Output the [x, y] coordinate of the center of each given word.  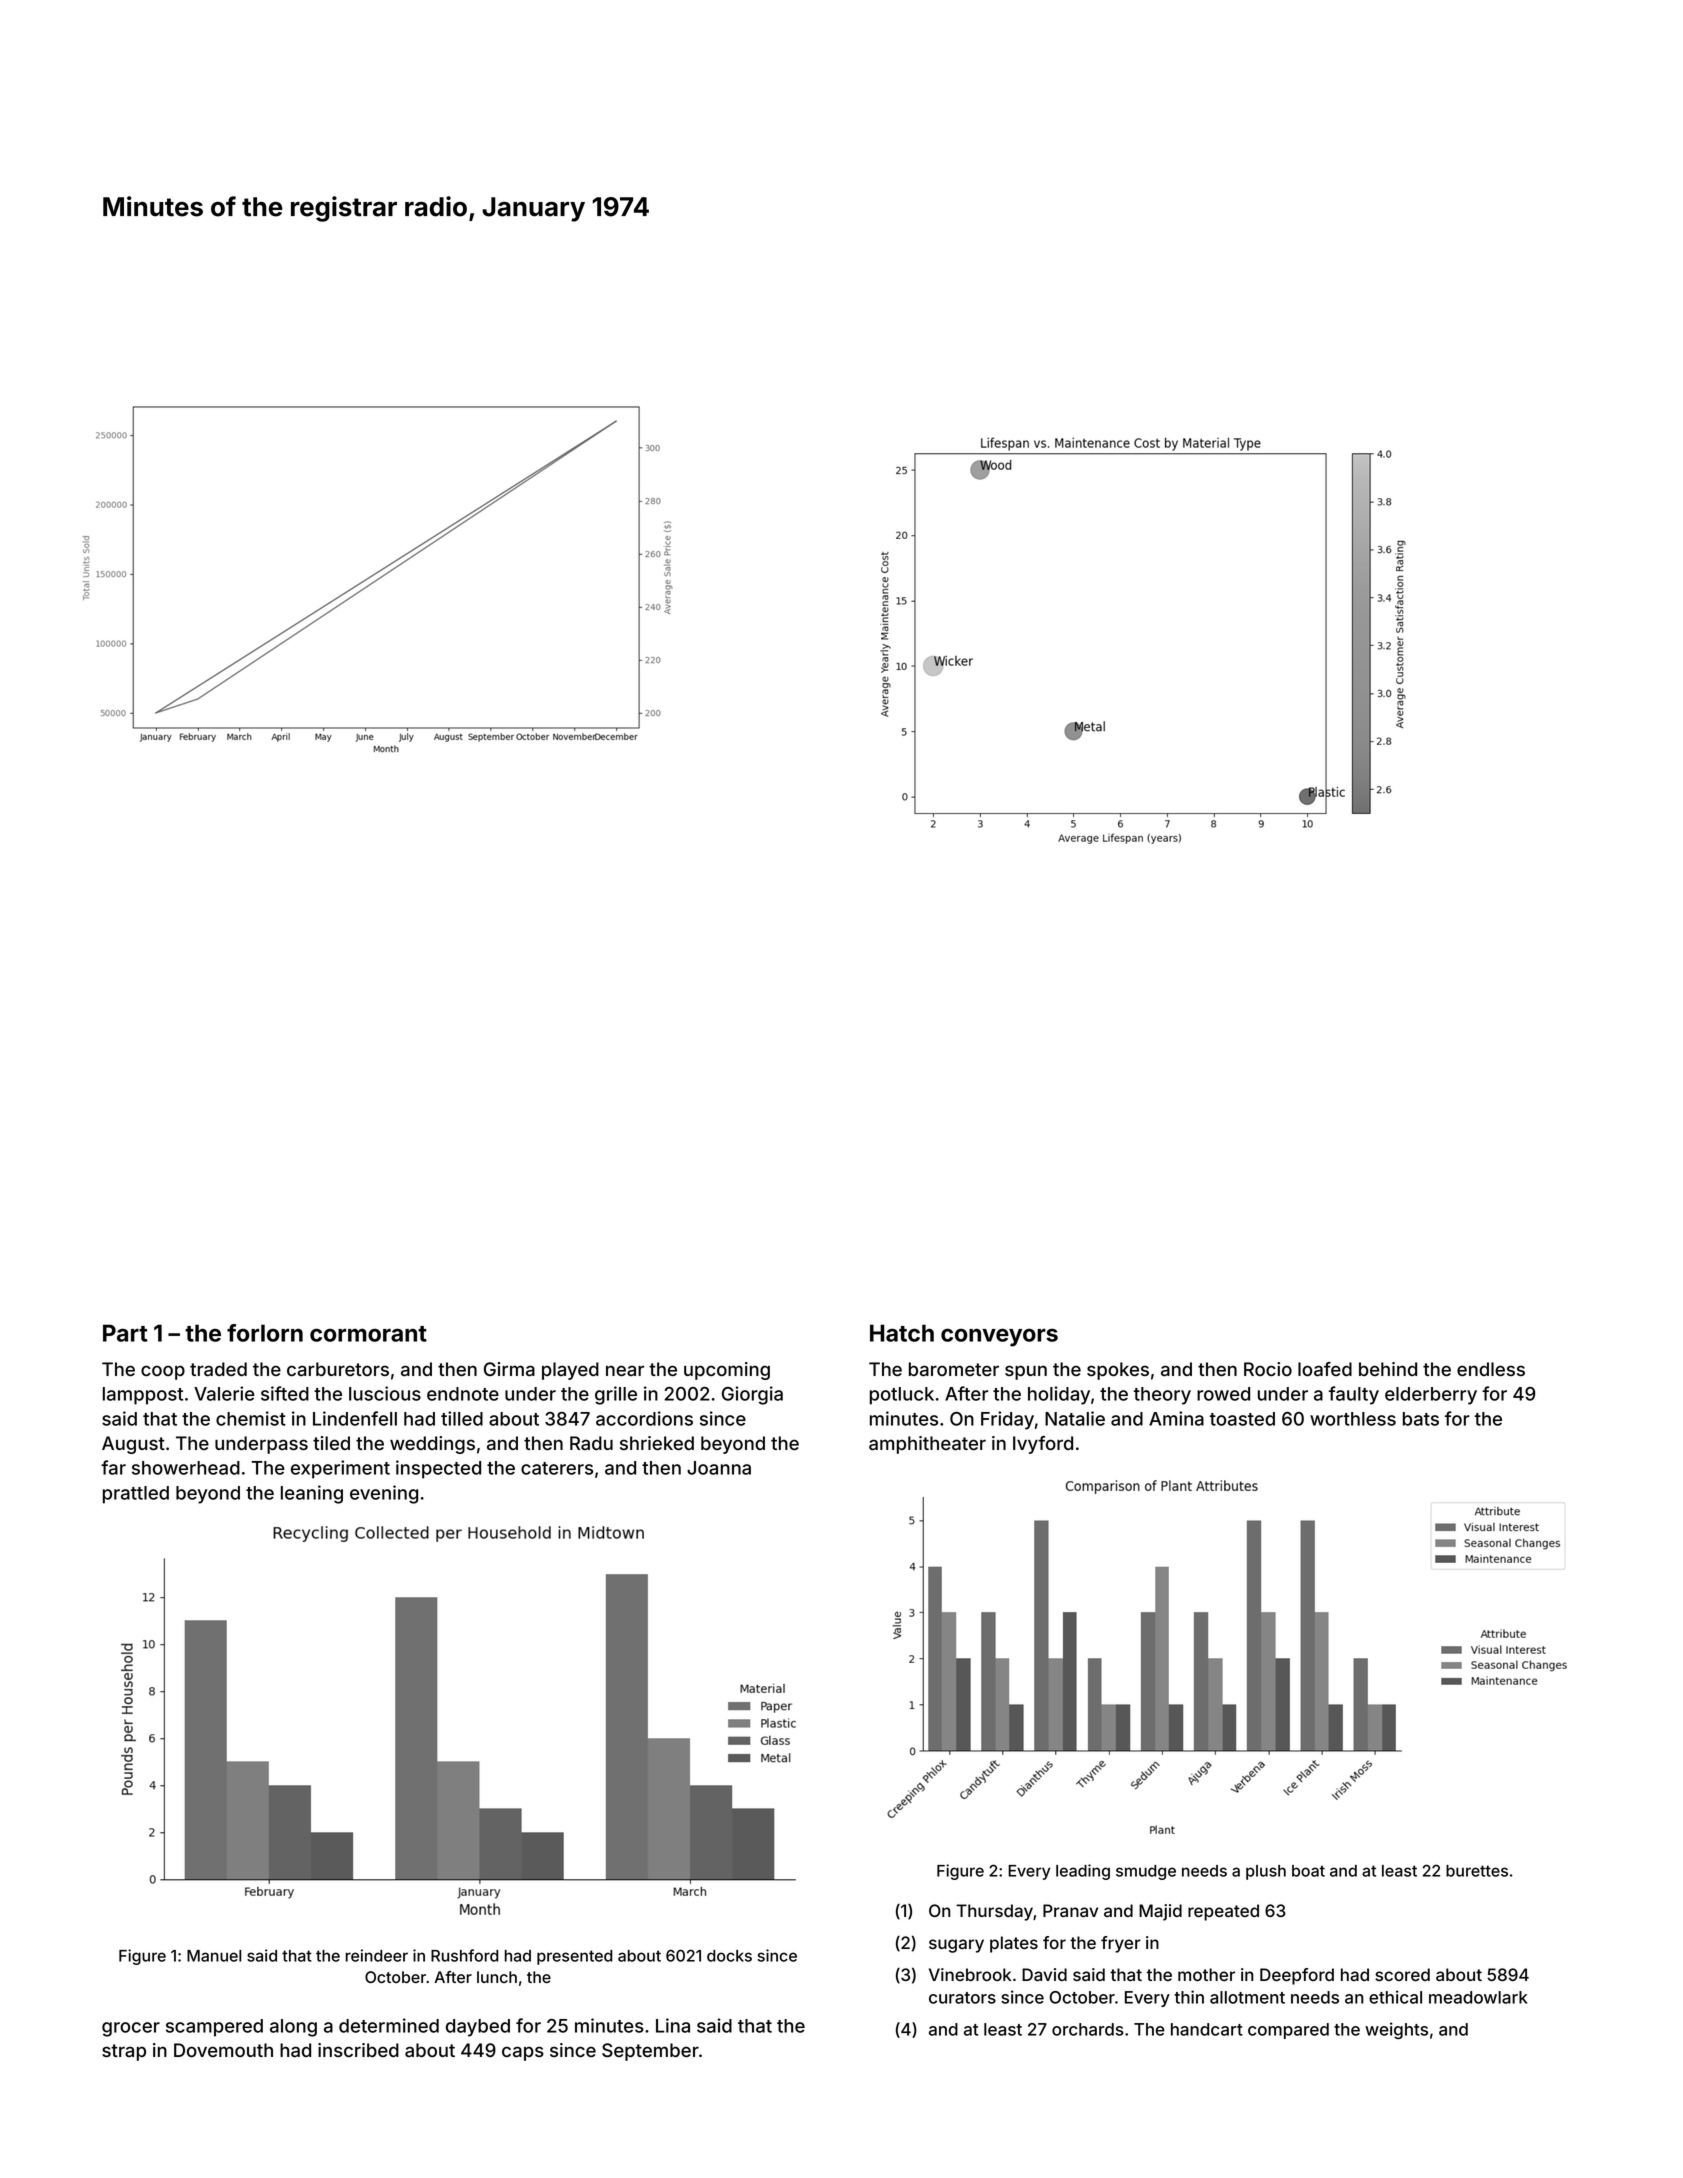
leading [1083, 1872]
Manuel [214, 1956]
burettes [1477, 1871]
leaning [312, 1494]
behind [1388, 1369]
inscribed [358, 2050]
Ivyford [1043, 1445]
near [625, 1370]
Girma [509, 1369]
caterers [557, 1468]
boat [1308, 1871]
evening [384, 1494]
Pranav [1070, 1910]
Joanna [719, 1468]
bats [1421, 1419]
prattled [136, 1495]
